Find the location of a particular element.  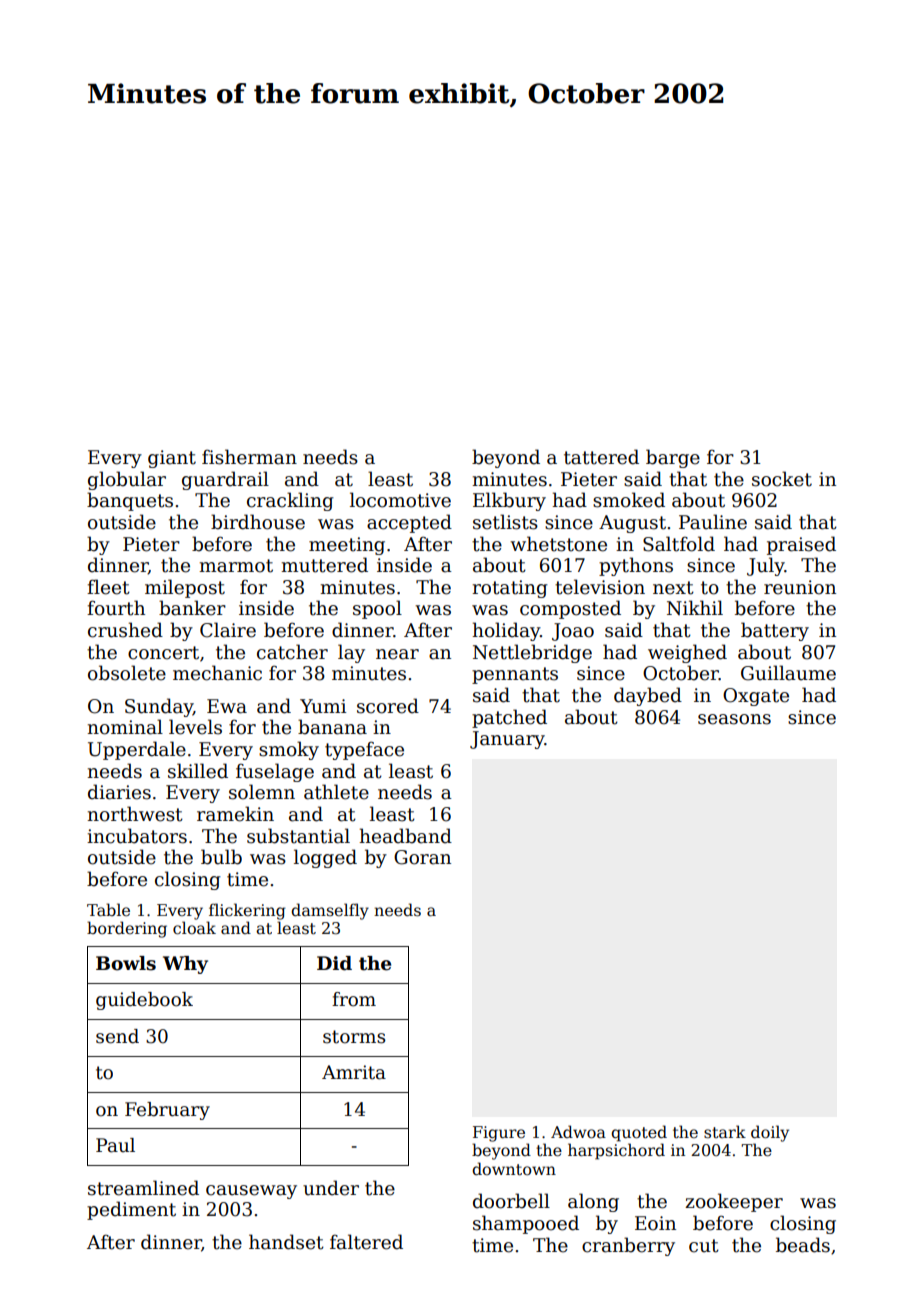

barge is located at coordinates (673, 458).
